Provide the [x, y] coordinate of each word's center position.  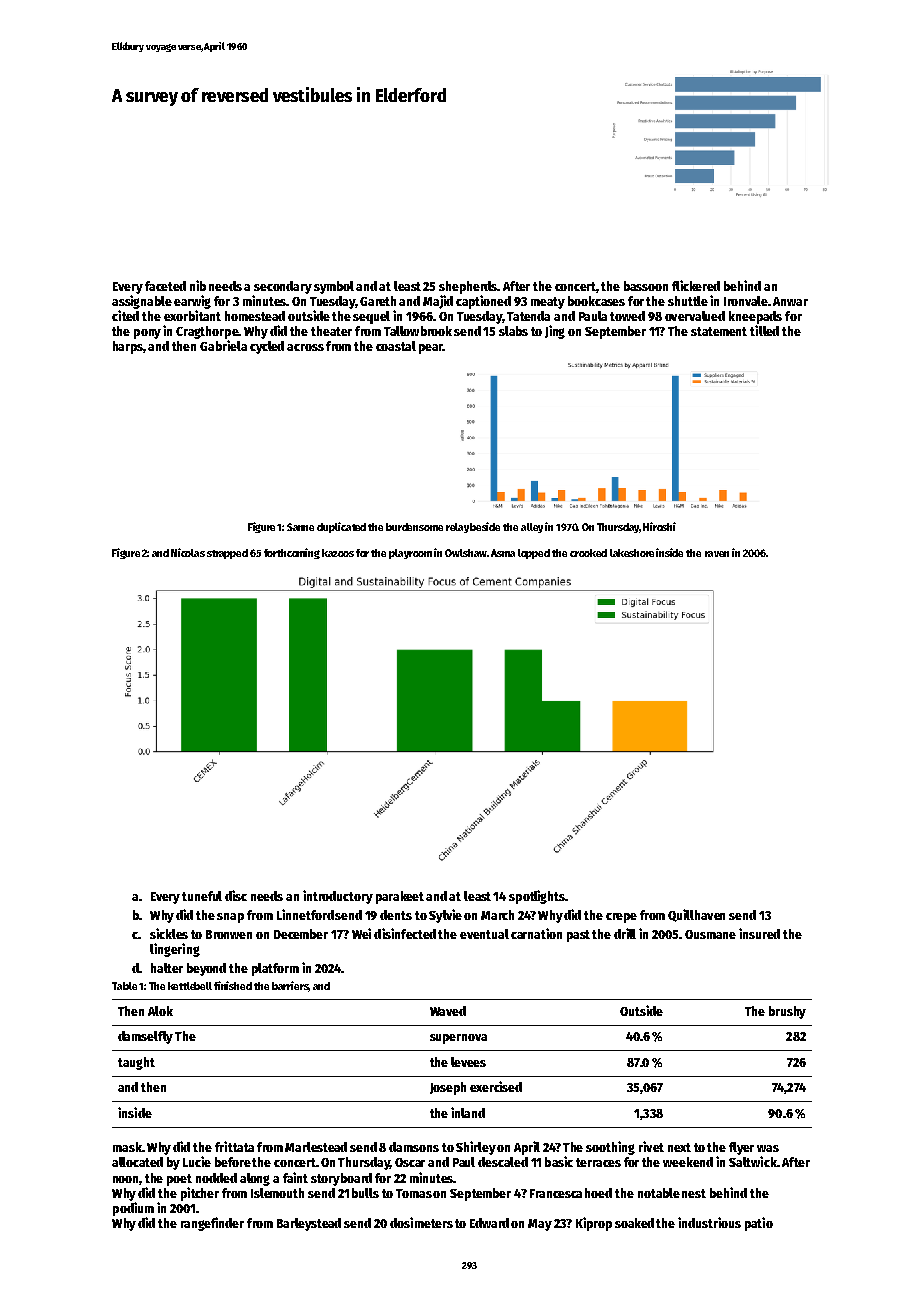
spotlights [537, 897]
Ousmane [710, 934]
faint [295, 1177]
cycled [267, 347]
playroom [410, 554]
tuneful [202, 896]
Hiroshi [659, 526]
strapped [227, 554]
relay [457, 528]
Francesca [556, 1193]
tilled [764, 330]
